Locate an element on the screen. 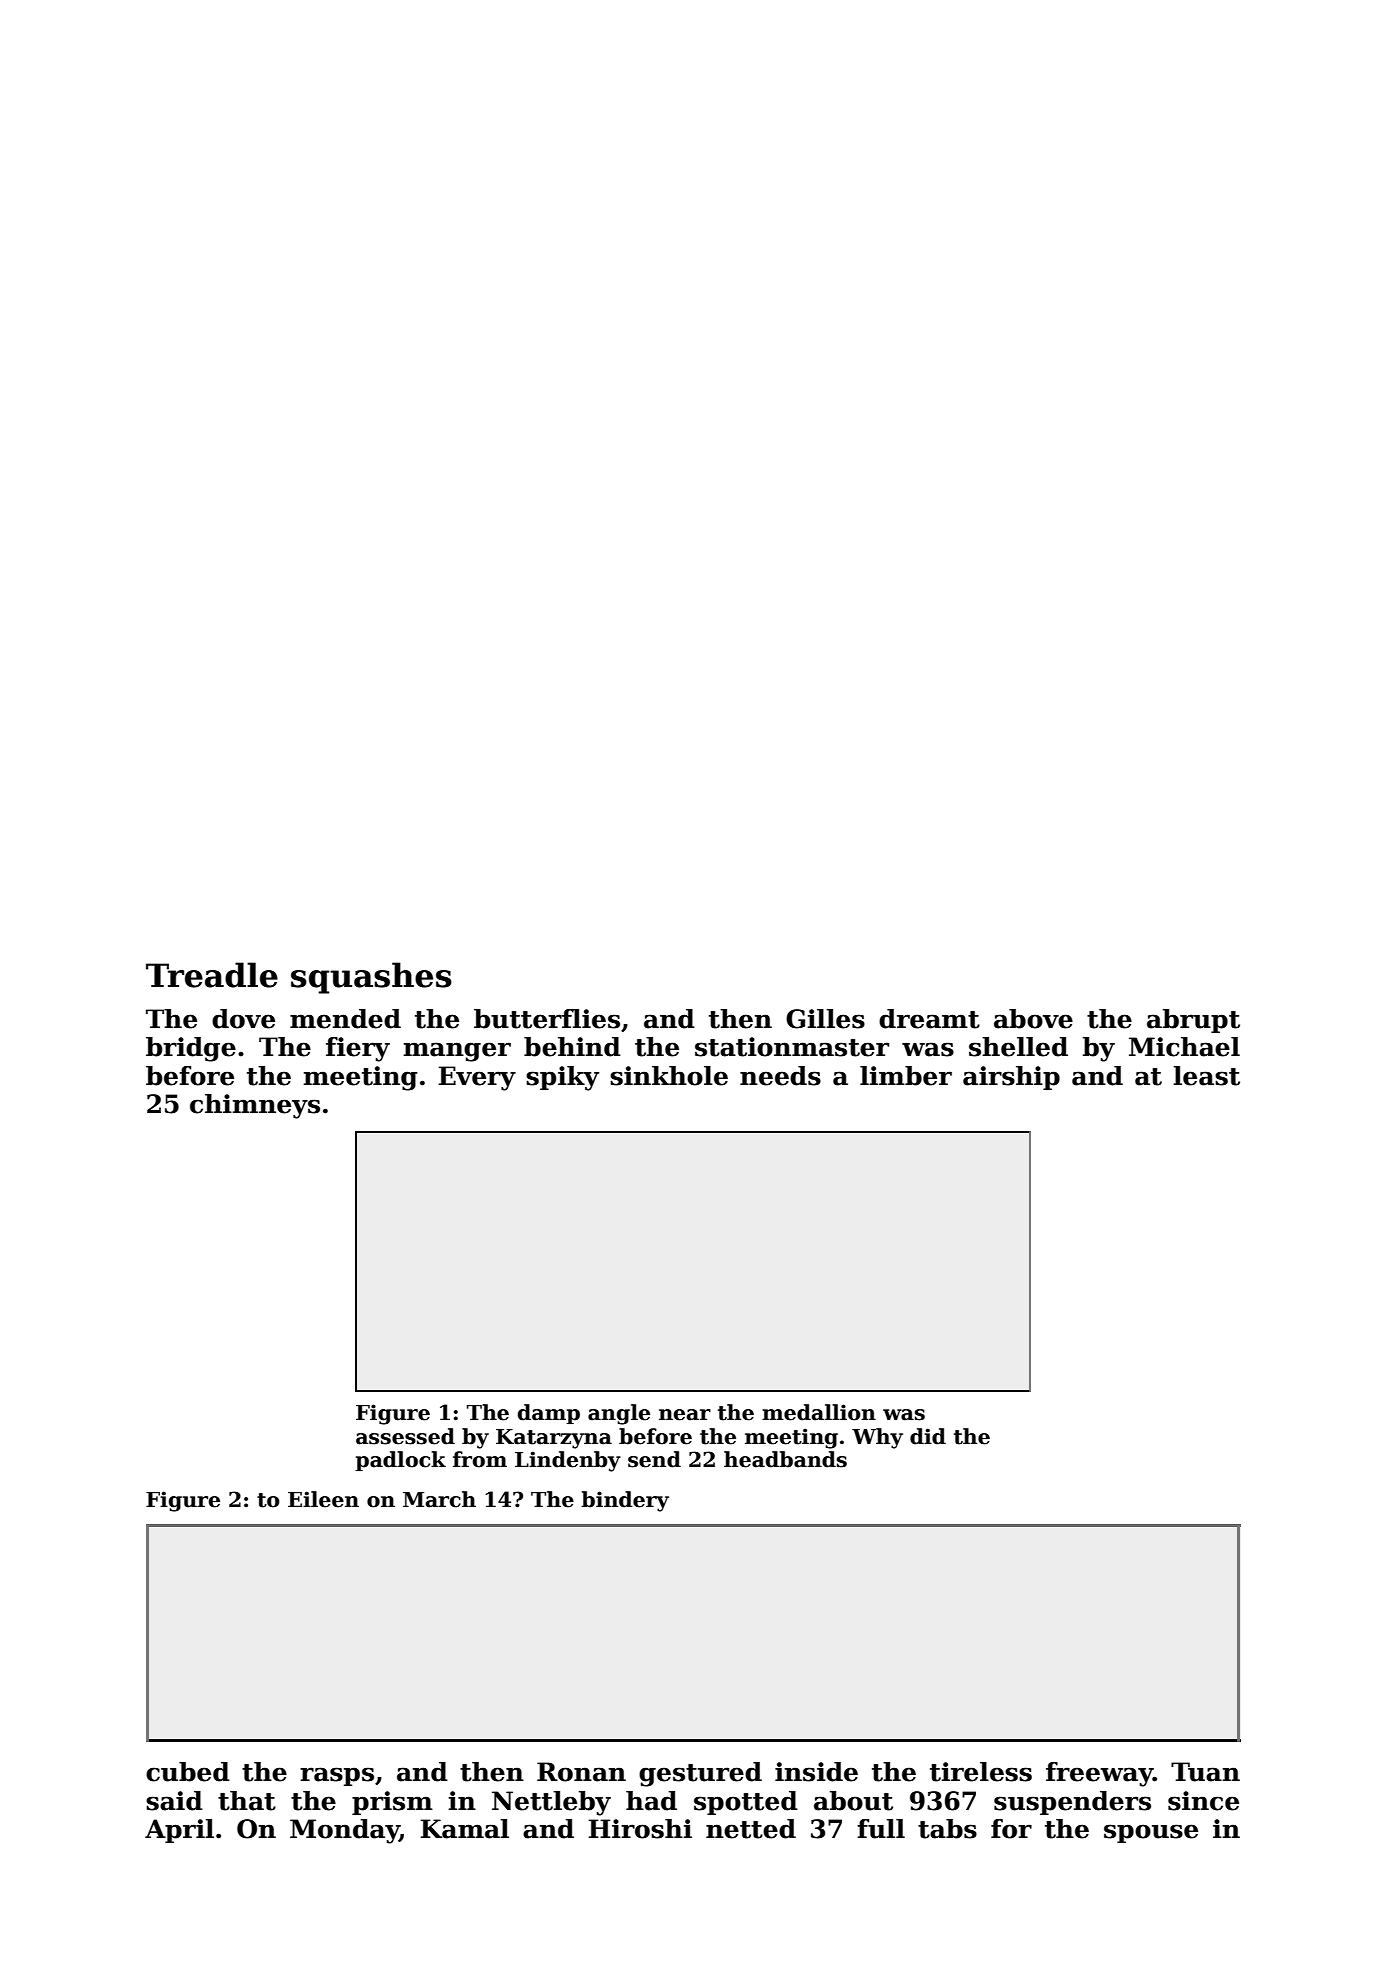  butterflies is located at coordinates (547, 1019).
